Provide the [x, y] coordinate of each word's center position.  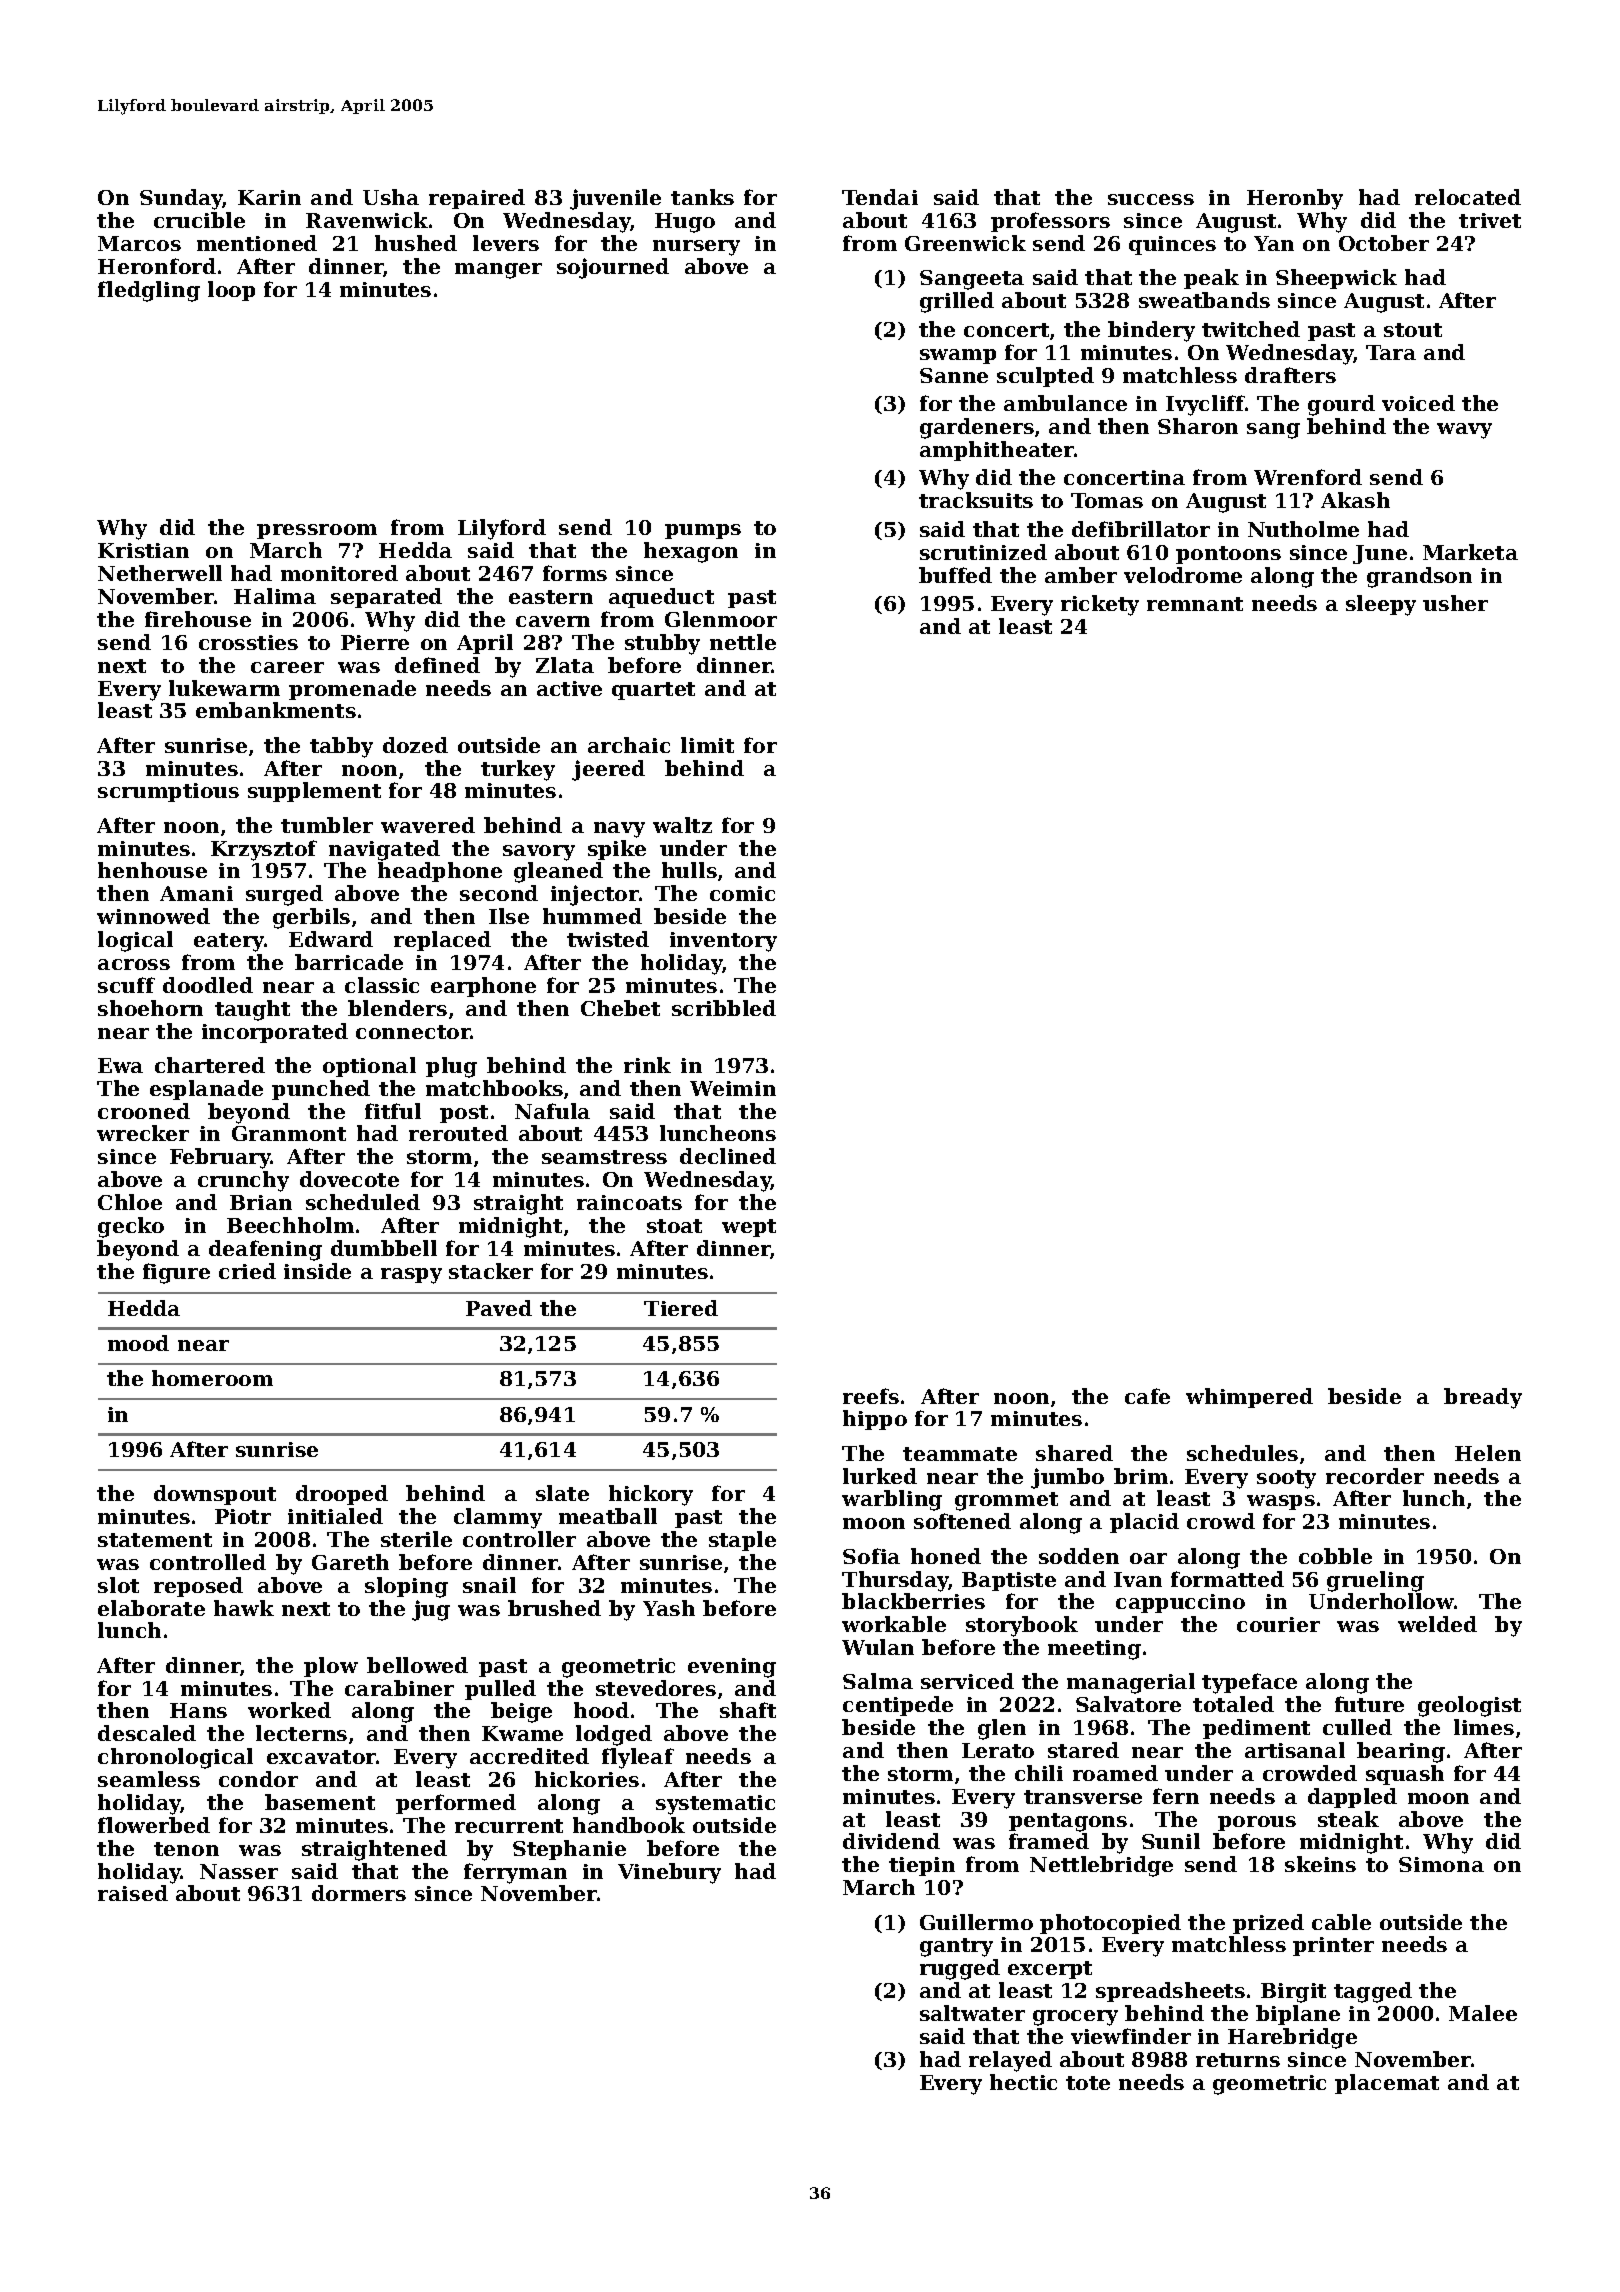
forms [575, 573]
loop [231, 291]
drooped [342, 1495]
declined [728, 1156]
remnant [1195, 604]
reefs [871, 1396]
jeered [608, 770]
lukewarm [224, 688]
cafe [1147, 1396]
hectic [1023, 2082]
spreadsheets [1170, 1992]
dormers [359, 1893]
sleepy [1381, 605]
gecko [131, 1227]
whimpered [1249, 1398]
